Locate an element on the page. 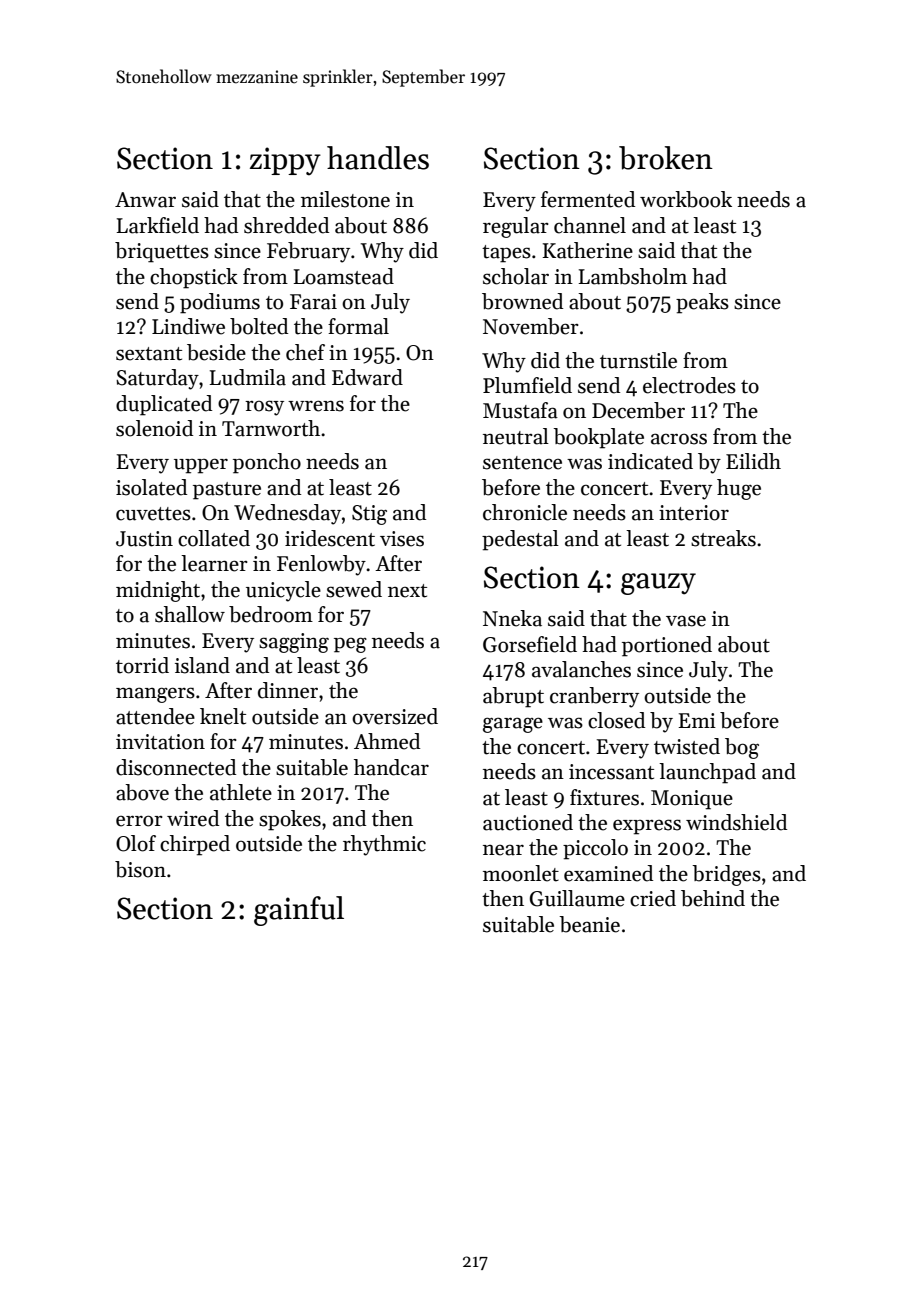 This page has height=1314, width=924. handles is located at coordinates (378, 158).
